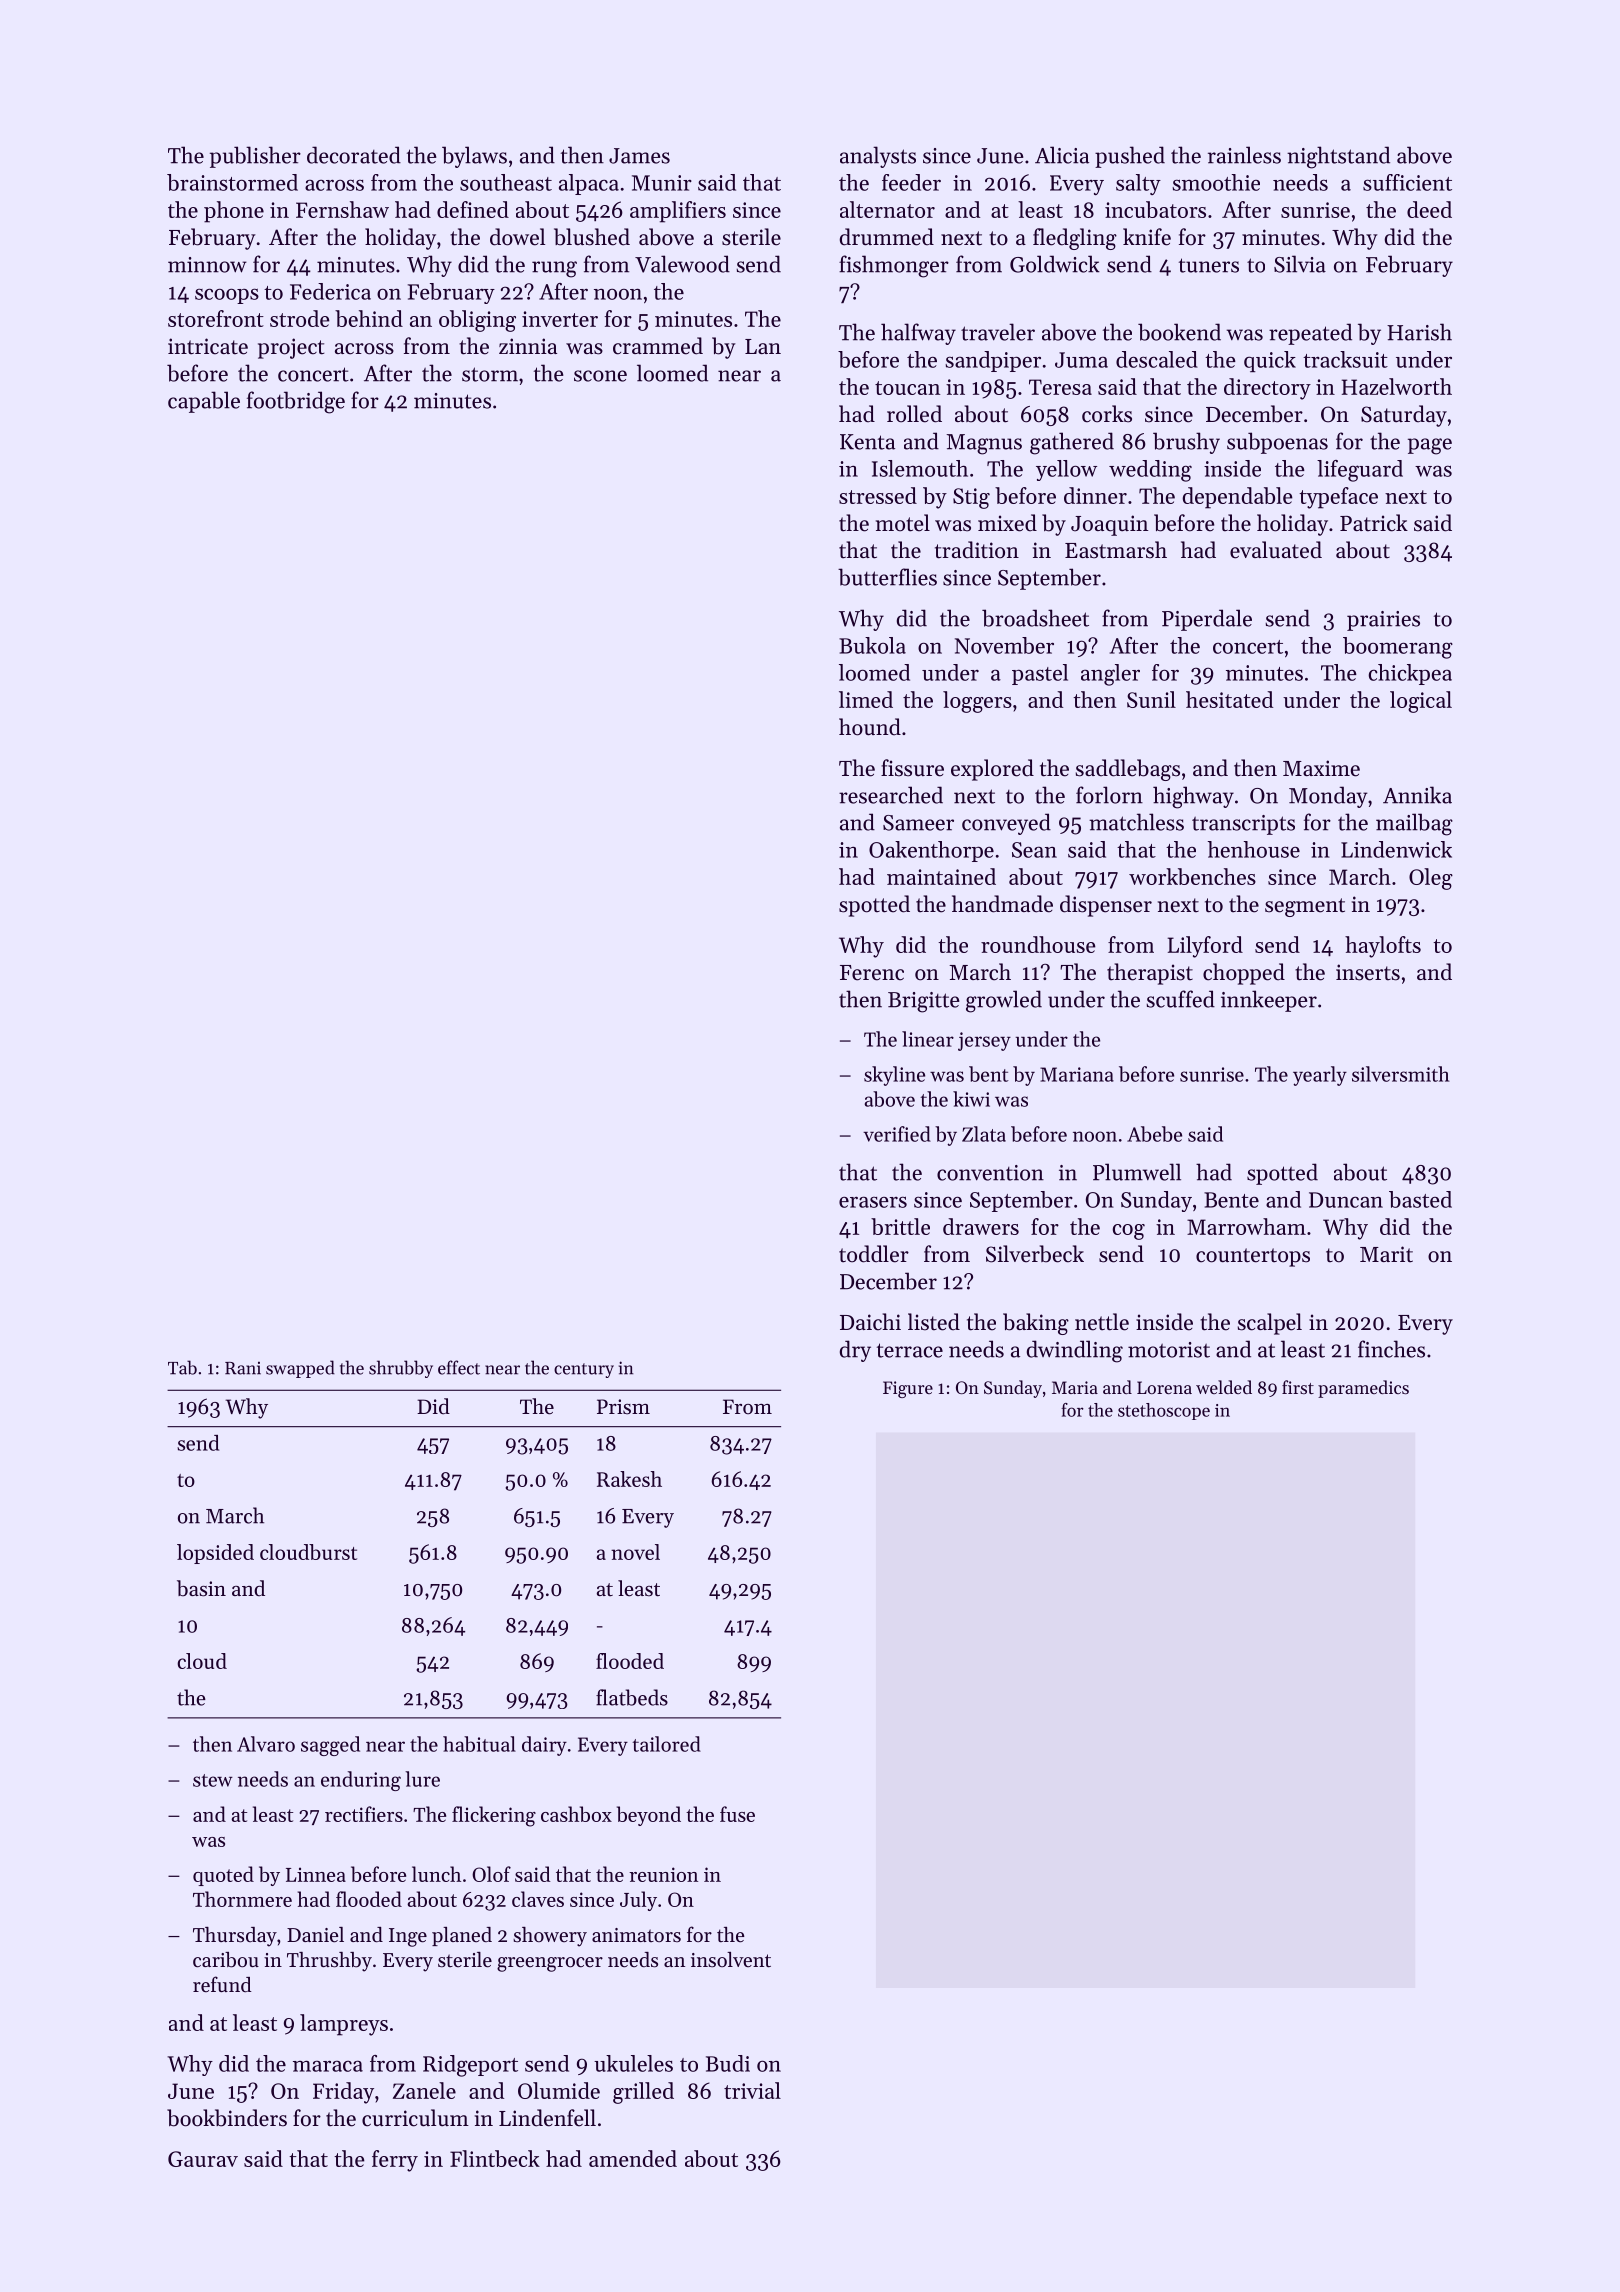  I want to click on Budi, so click(728, 2063).
